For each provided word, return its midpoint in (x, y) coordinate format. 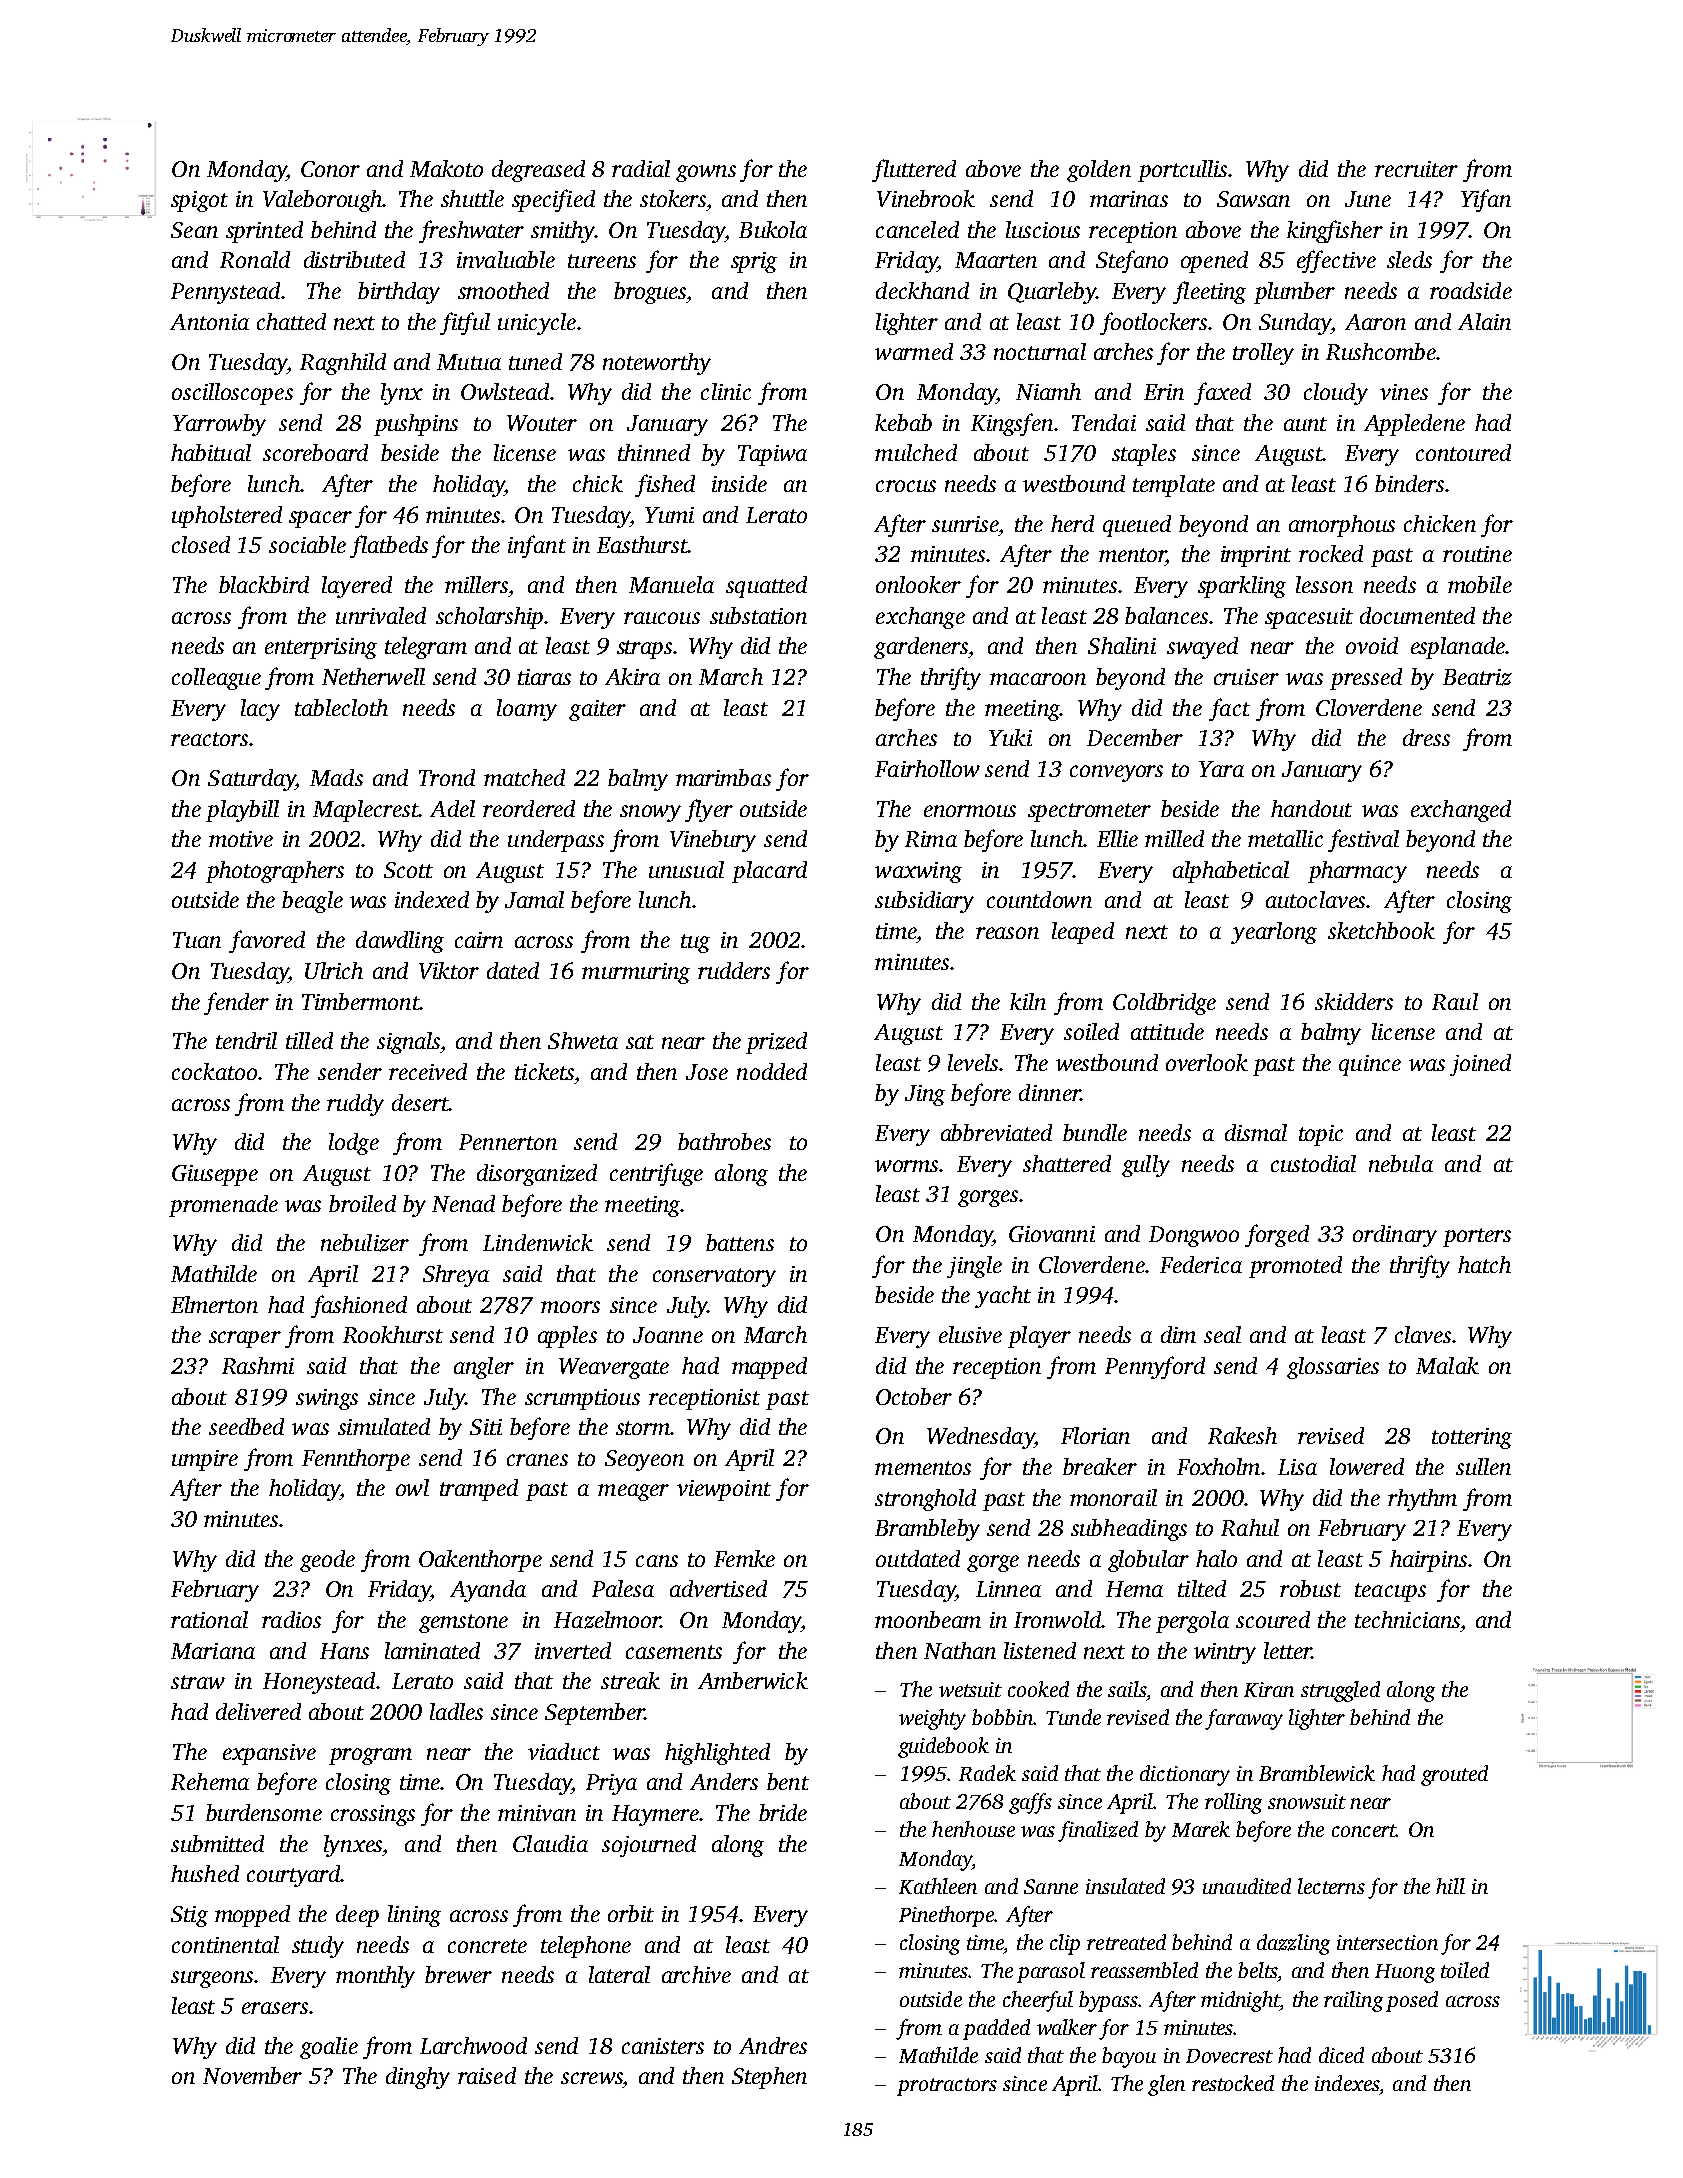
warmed (914, 351)
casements (674, 1652)
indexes (1347, 2083)
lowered (1367, 1466)
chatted (291, 321)
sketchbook (1381, 930)
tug (695, 943)
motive (241, 839)
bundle (1095, 1132)
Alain (1484, 321)
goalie (329, 2048)
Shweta (583, 1040)
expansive (269, 1754)
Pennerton (508, 1142)
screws (591, 2078)
